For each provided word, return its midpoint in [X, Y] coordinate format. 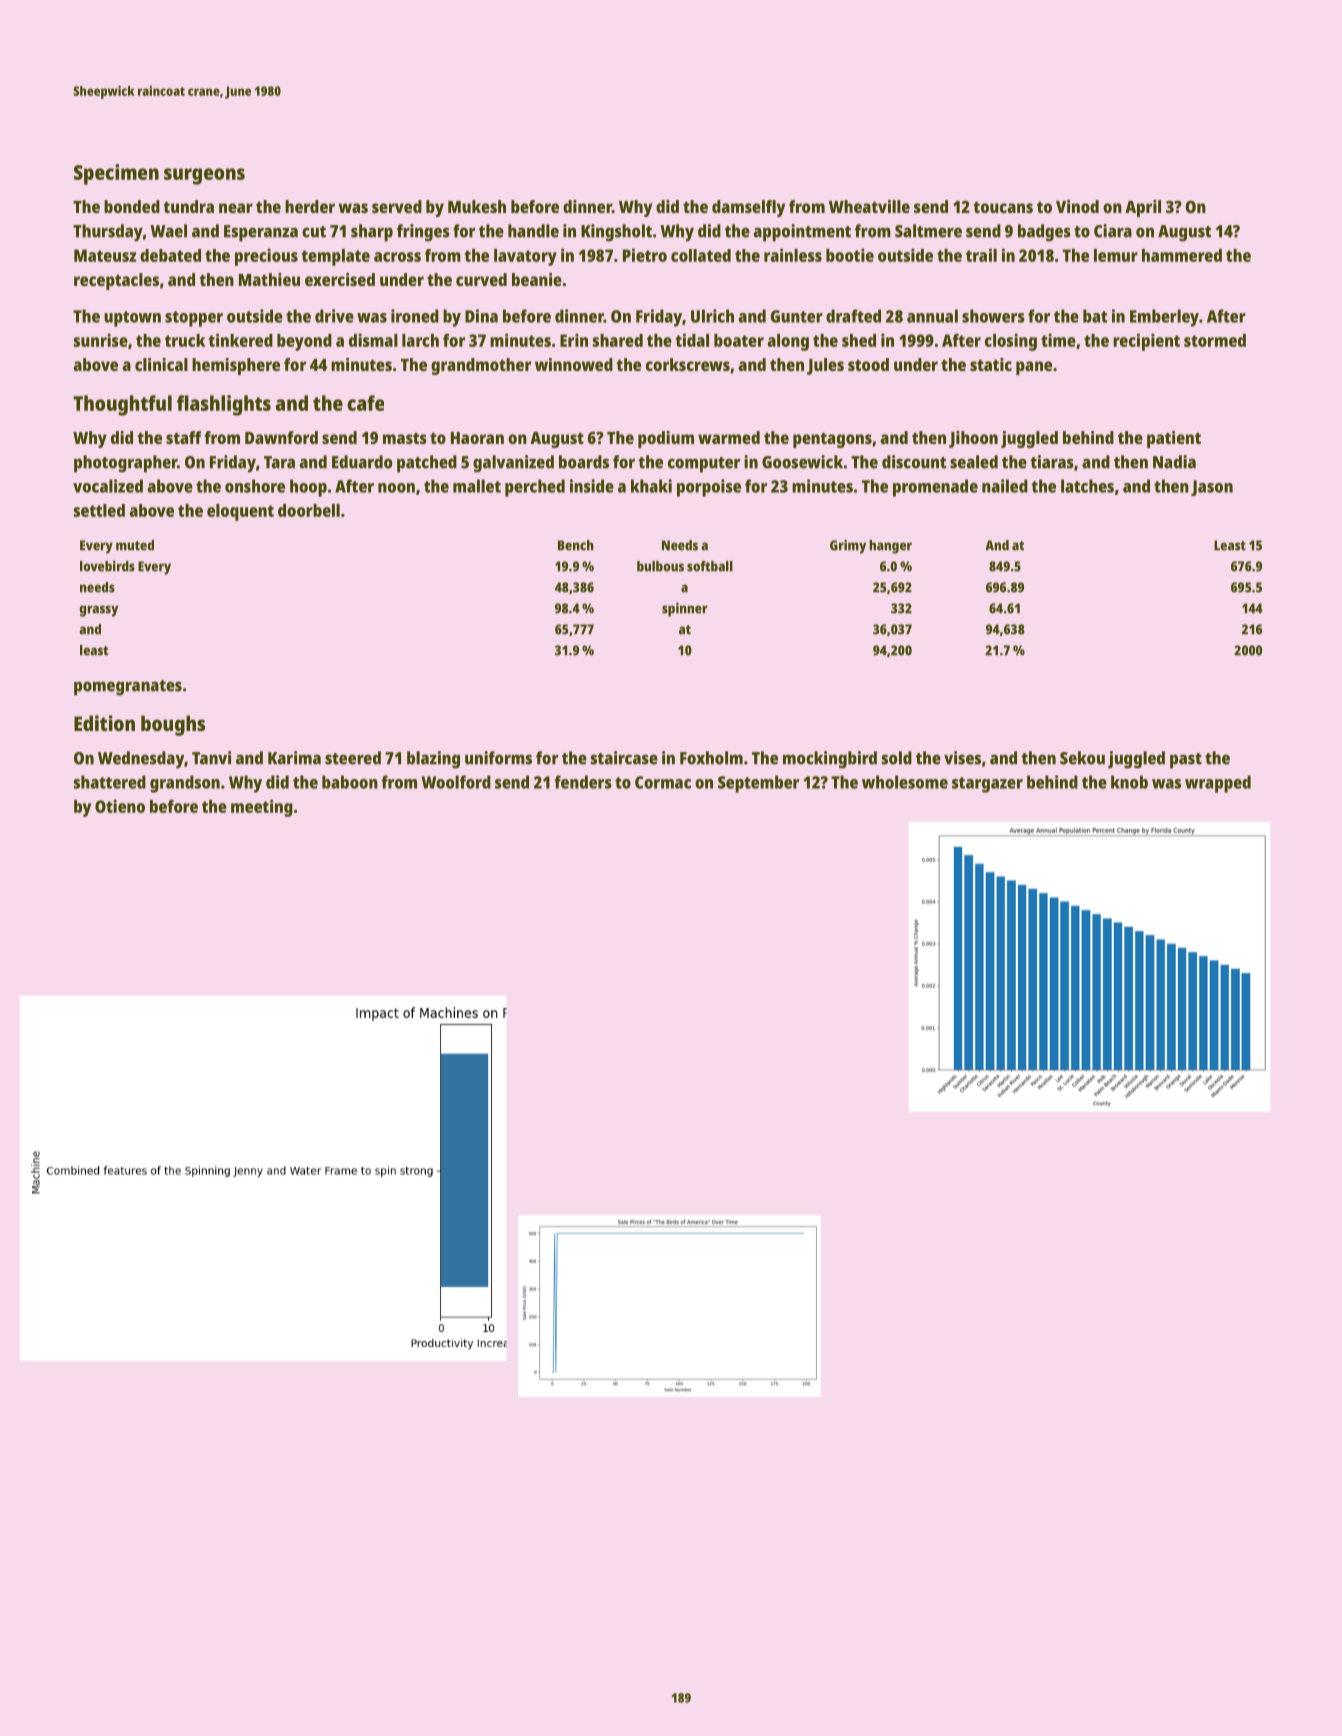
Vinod [1077, 206]
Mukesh [477, 206]
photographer [125, 464]
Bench [576, 545]
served [397, 206]
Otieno [120, 806]
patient [1174, 439]
